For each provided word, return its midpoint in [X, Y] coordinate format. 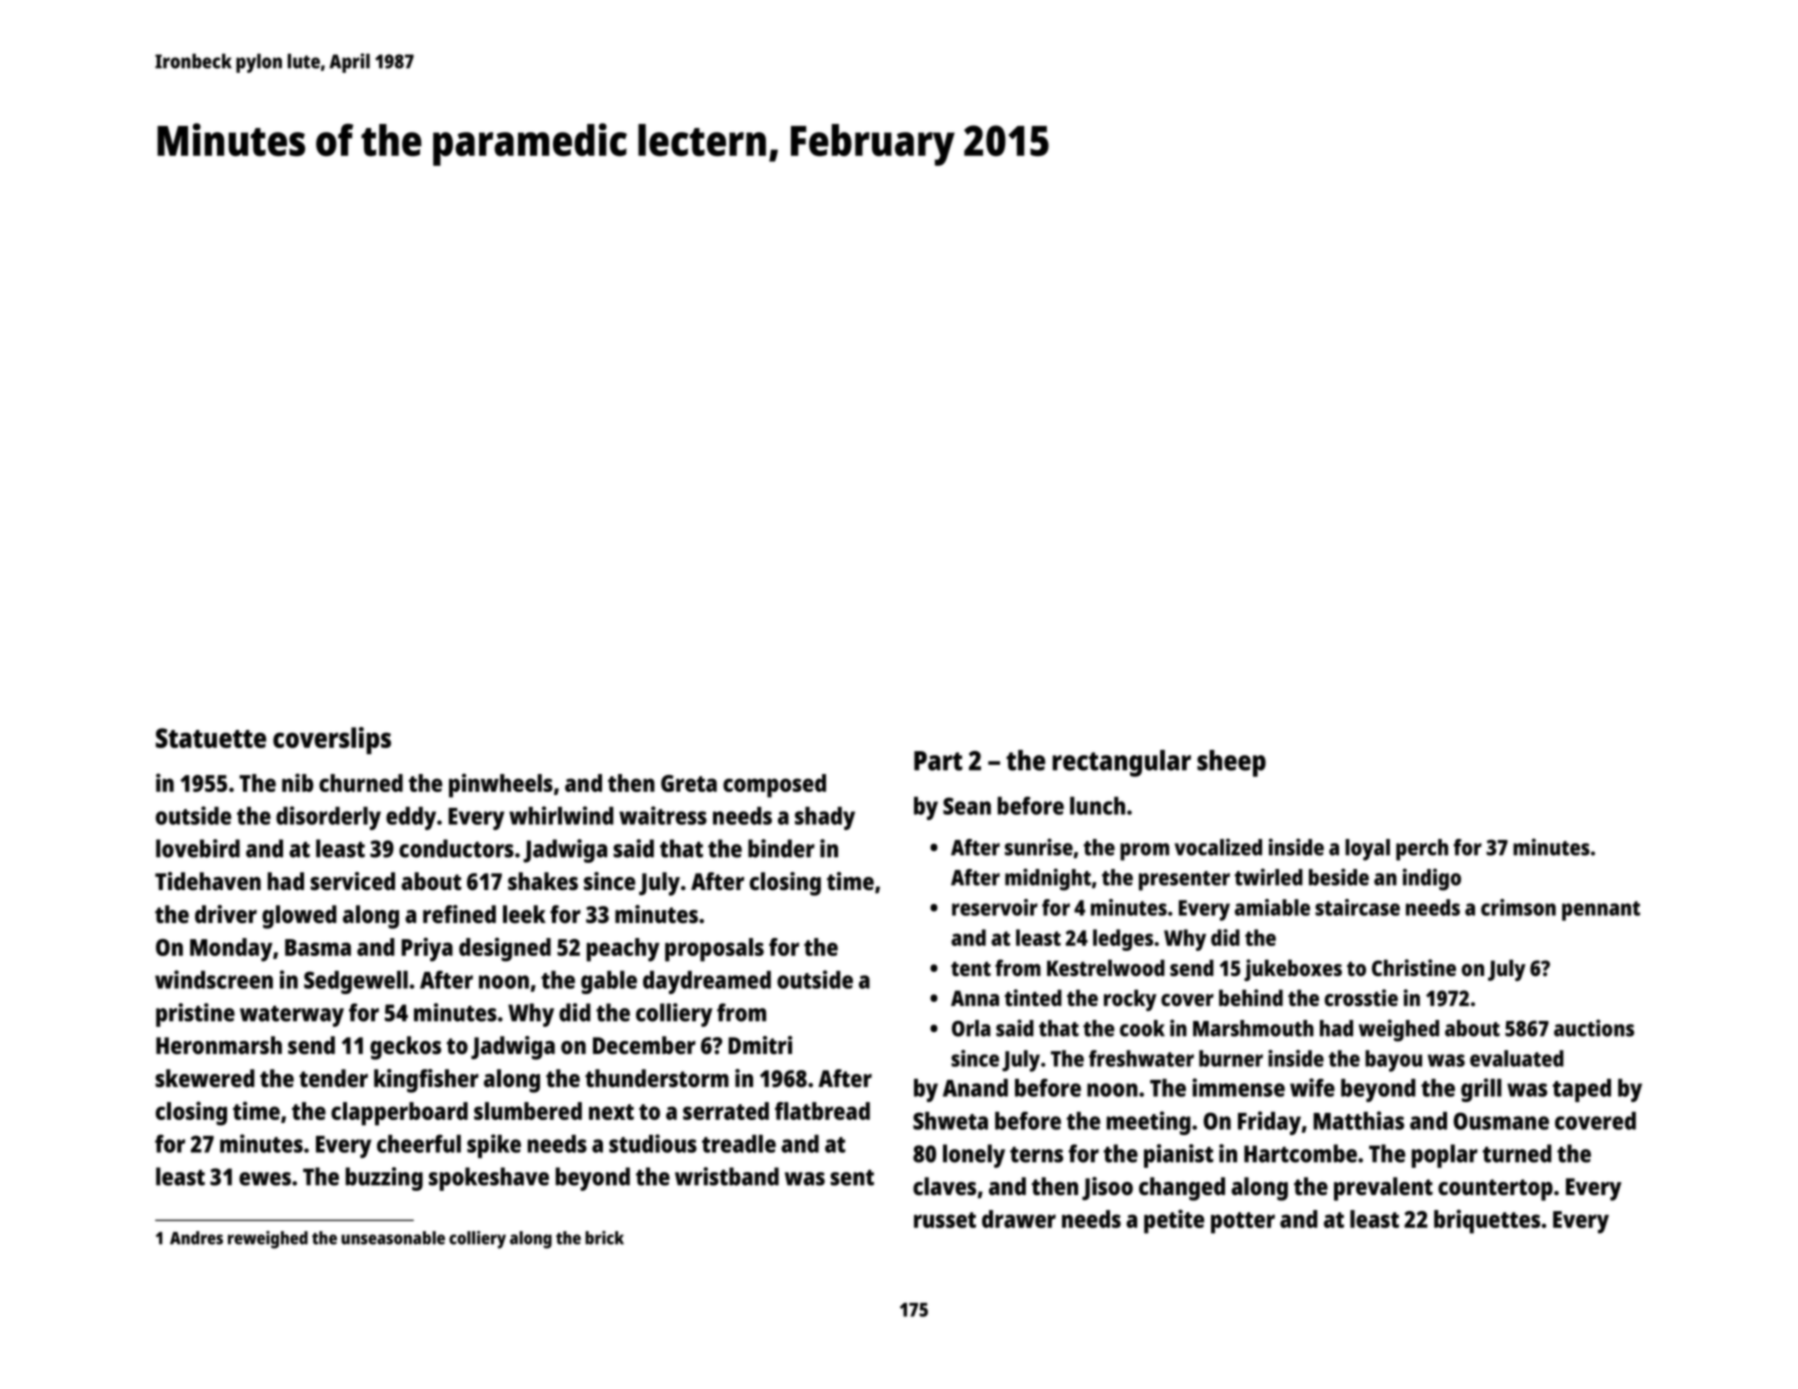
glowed [299, 917]
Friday [1269, 1123]
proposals [714, 950]
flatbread [822, 1111]
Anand [975, 1088]
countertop [1495, 1190]
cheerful [419, 1143]
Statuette [211, 738]
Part [938, 761]
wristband [727, 1176]
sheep [1231, 763]
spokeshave [489, 1179]
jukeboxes [1293, 970]
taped [1582, 1090]
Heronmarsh [219, 1045]
